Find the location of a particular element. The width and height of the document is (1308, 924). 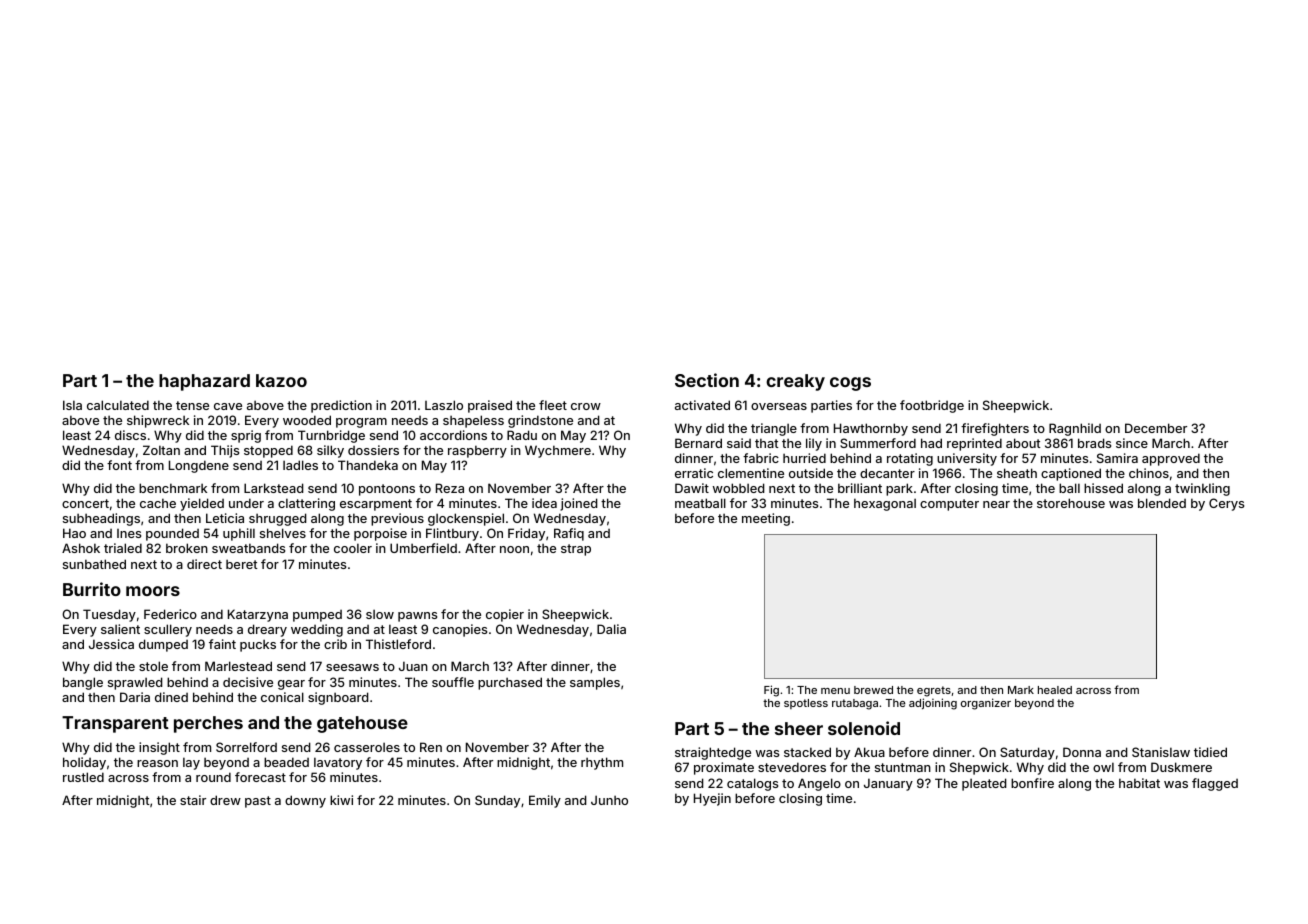

university is located at coordinates (967, 459).
